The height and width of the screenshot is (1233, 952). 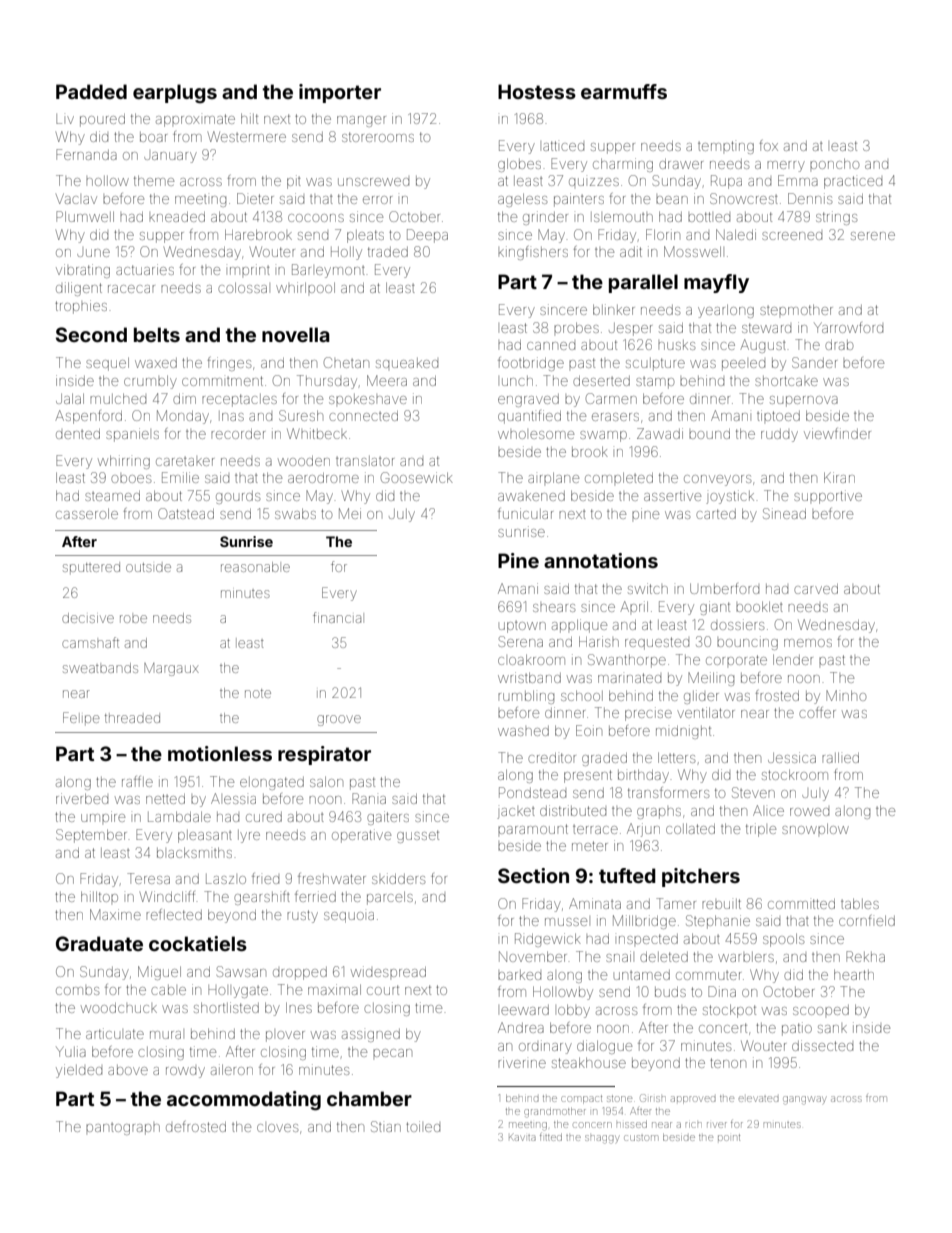 What do you see at coordinates (258, 693) in the screenshot?
I see `note` at bounding box center [258, 693].
